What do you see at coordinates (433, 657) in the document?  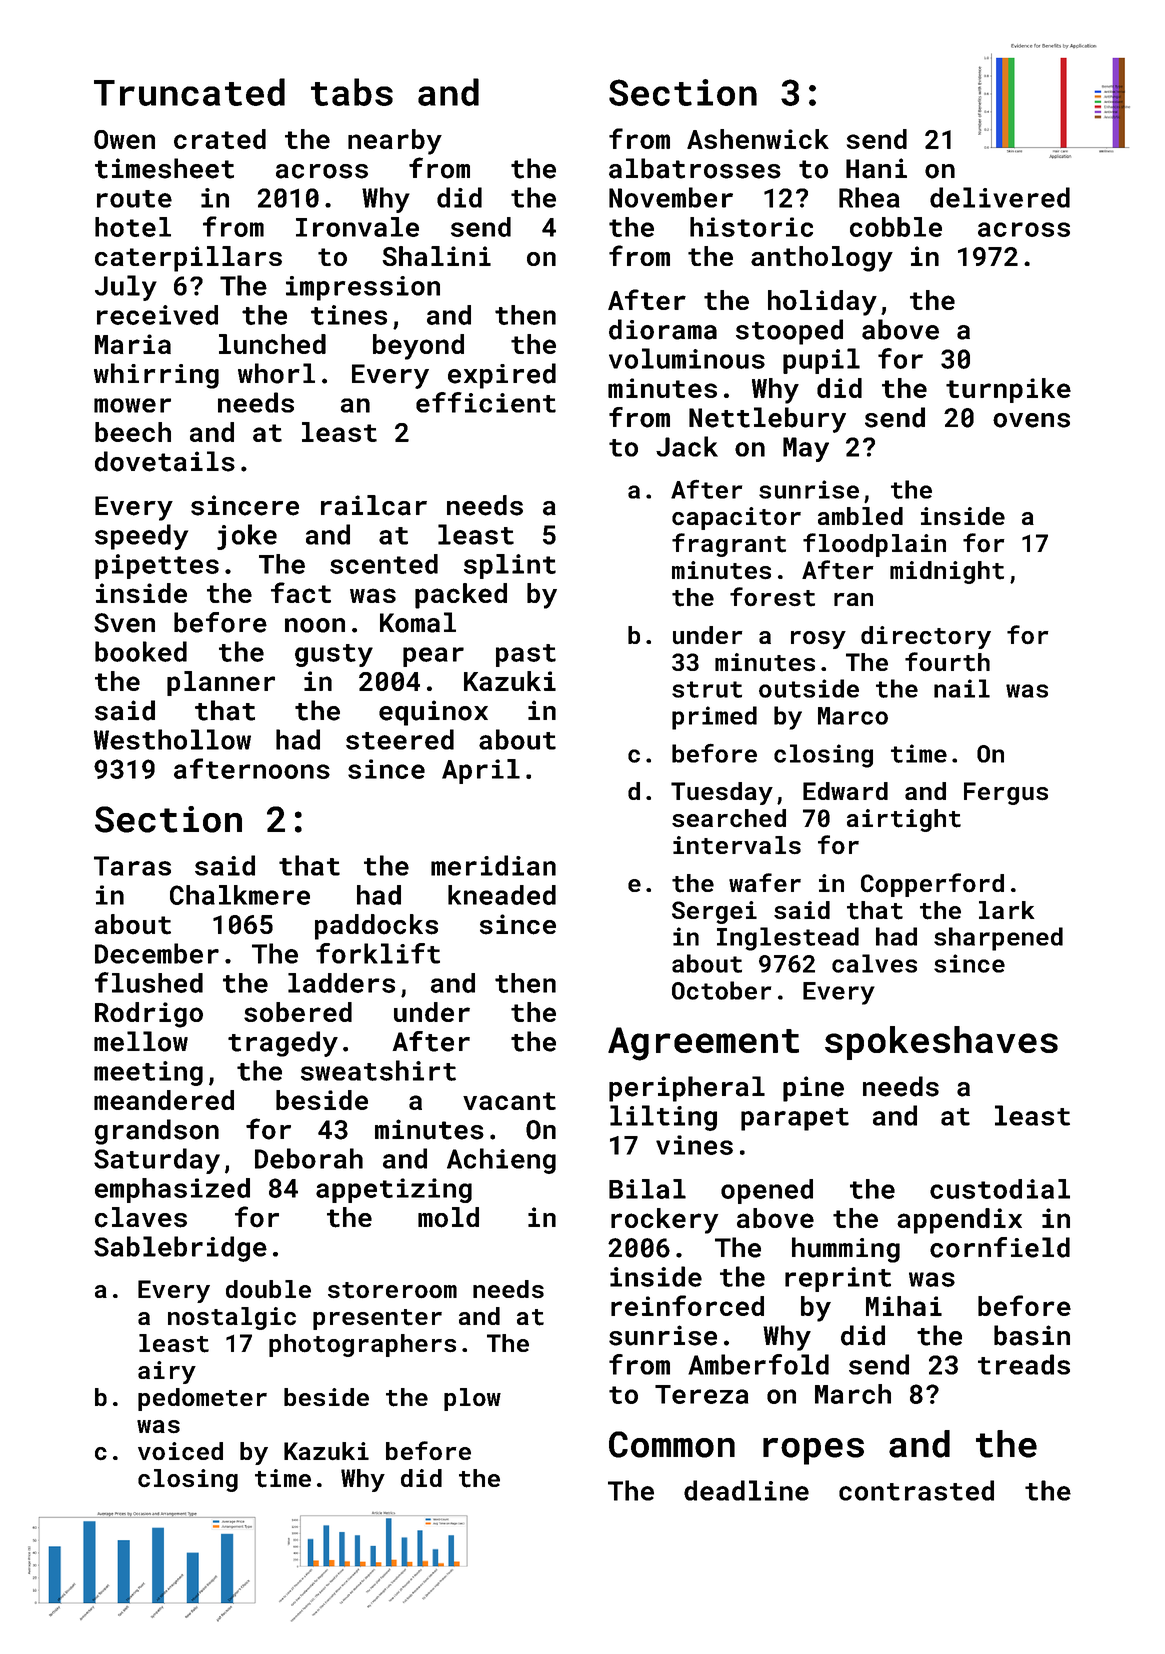 I see `pear` at bounding box center [433, 657].
